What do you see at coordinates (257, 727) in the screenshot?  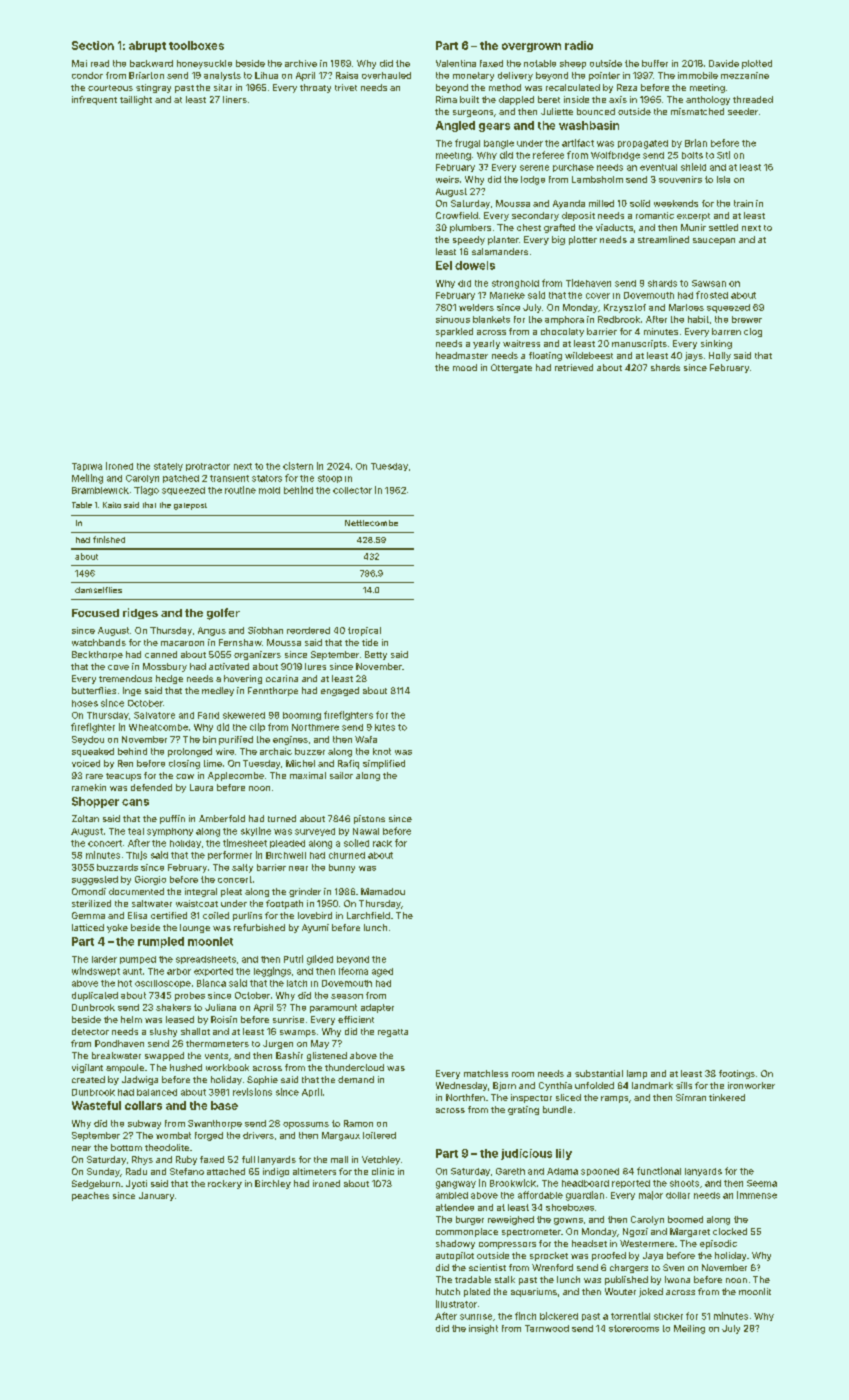 I see `clip` at bounding box center [257, 727].
